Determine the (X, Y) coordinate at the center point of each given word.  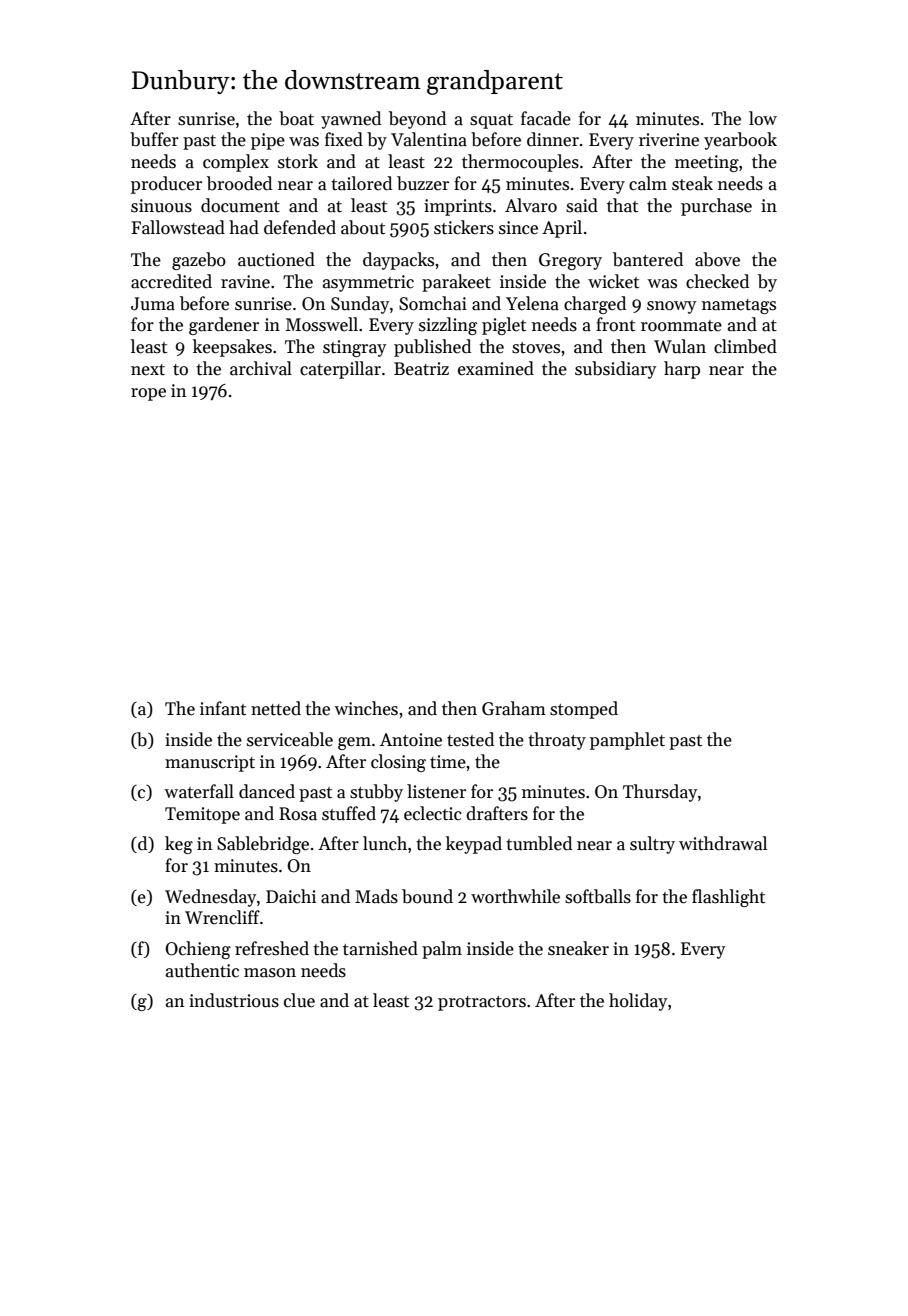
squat (491, 121)
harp (682, 370)
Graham (514, 708)
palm (442, 950)
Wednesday (210, 898)
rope (148, 394)
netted (276, 708)
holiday (638, 1002)
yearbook (740, 141)
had (244, 227)
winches (366, 708)
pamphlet (627, 741)
